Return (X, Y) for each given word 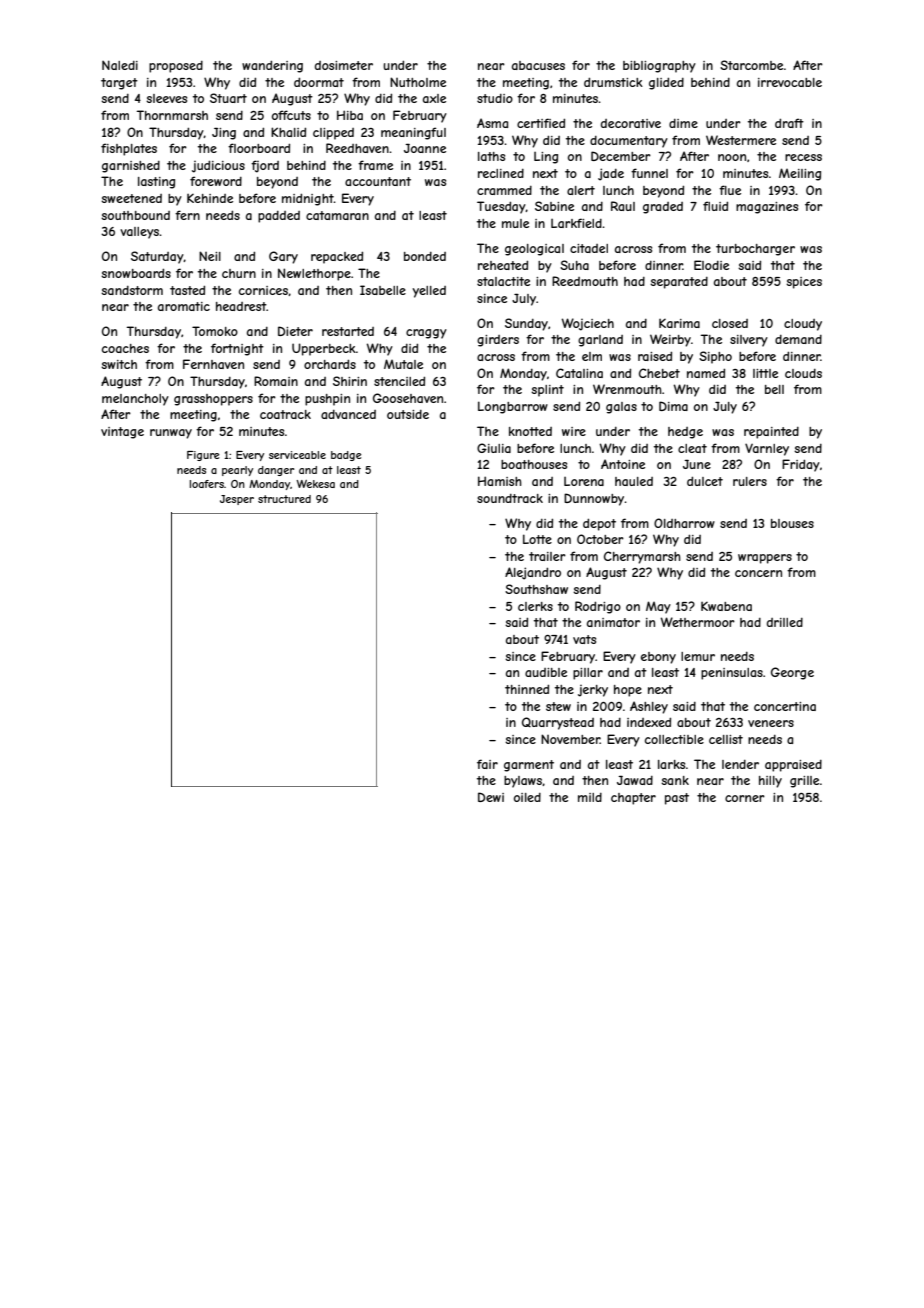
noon (732, 157)
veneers (771, 723)
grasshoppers (213, 400)
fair (487, 764)
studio (495, 98)
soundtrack (510, 498)
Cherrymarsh (642, 557)
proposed (176, 67)
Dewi (491, 797)
